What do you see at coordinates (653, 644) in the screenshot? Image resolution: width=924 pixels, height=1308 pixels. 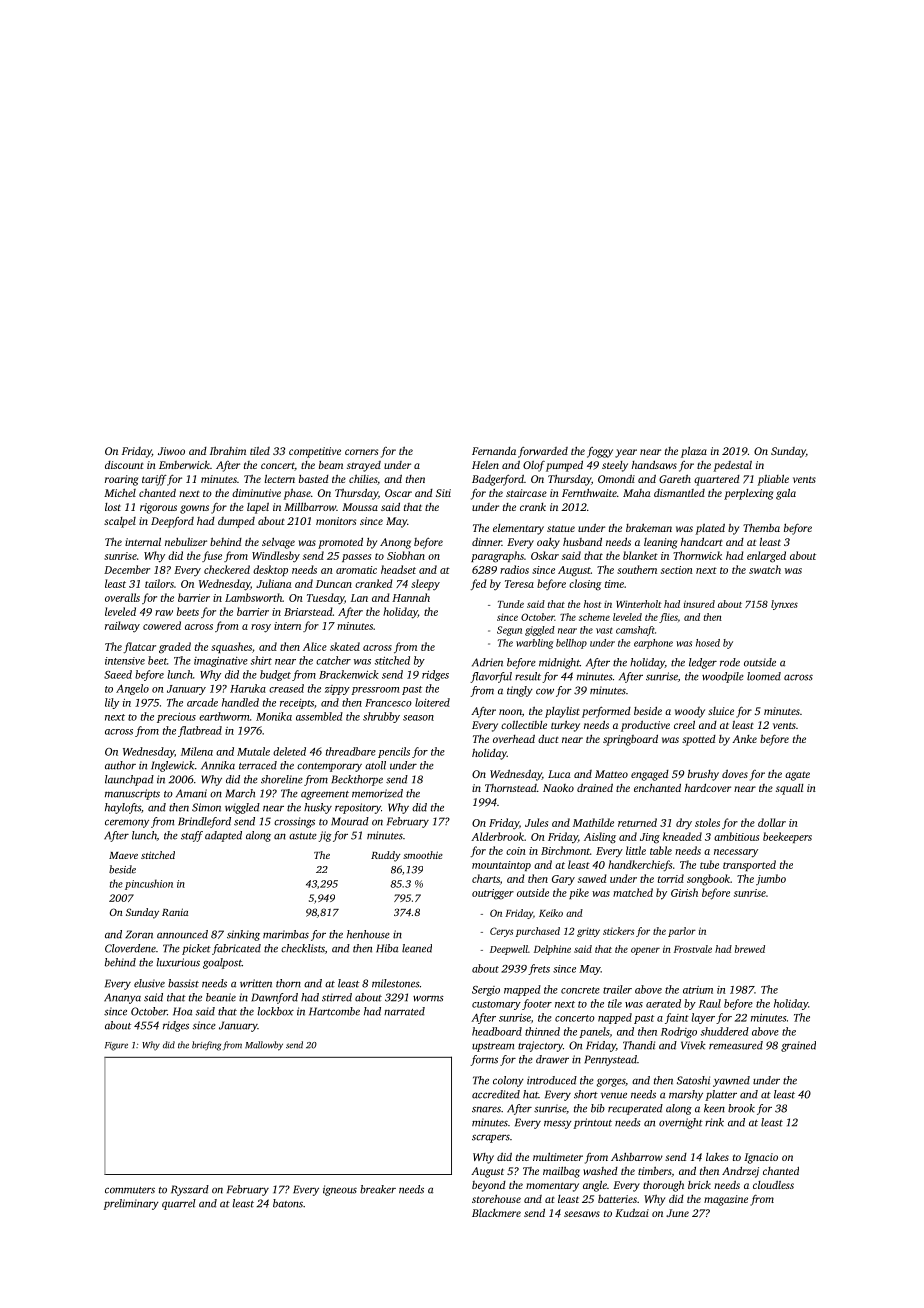 I see `earphone` at bounding box center [653, 644].
